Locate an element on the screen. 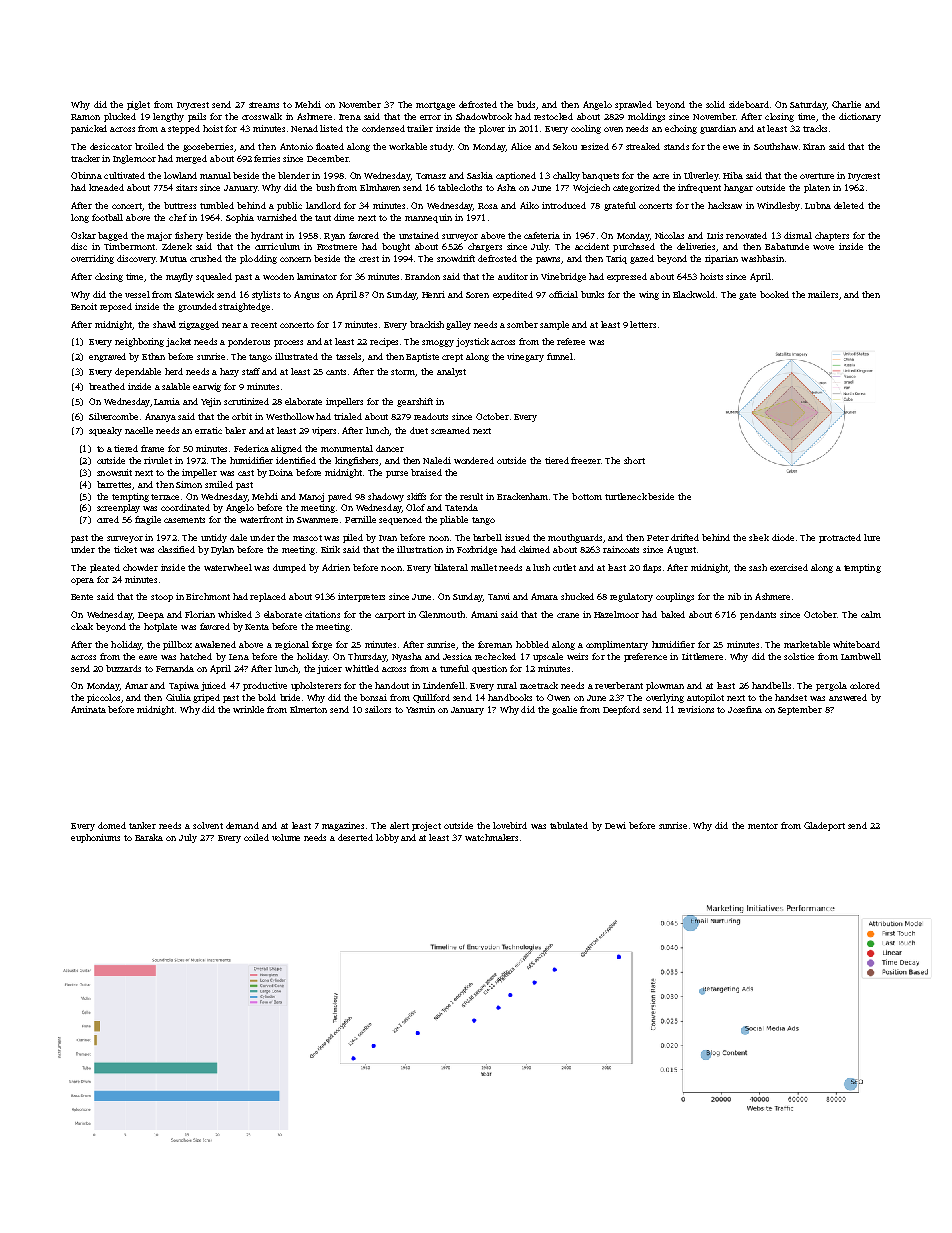 The width and height of the screenshot is (952, 1233). pleated is located at coordinates (105, 568).
